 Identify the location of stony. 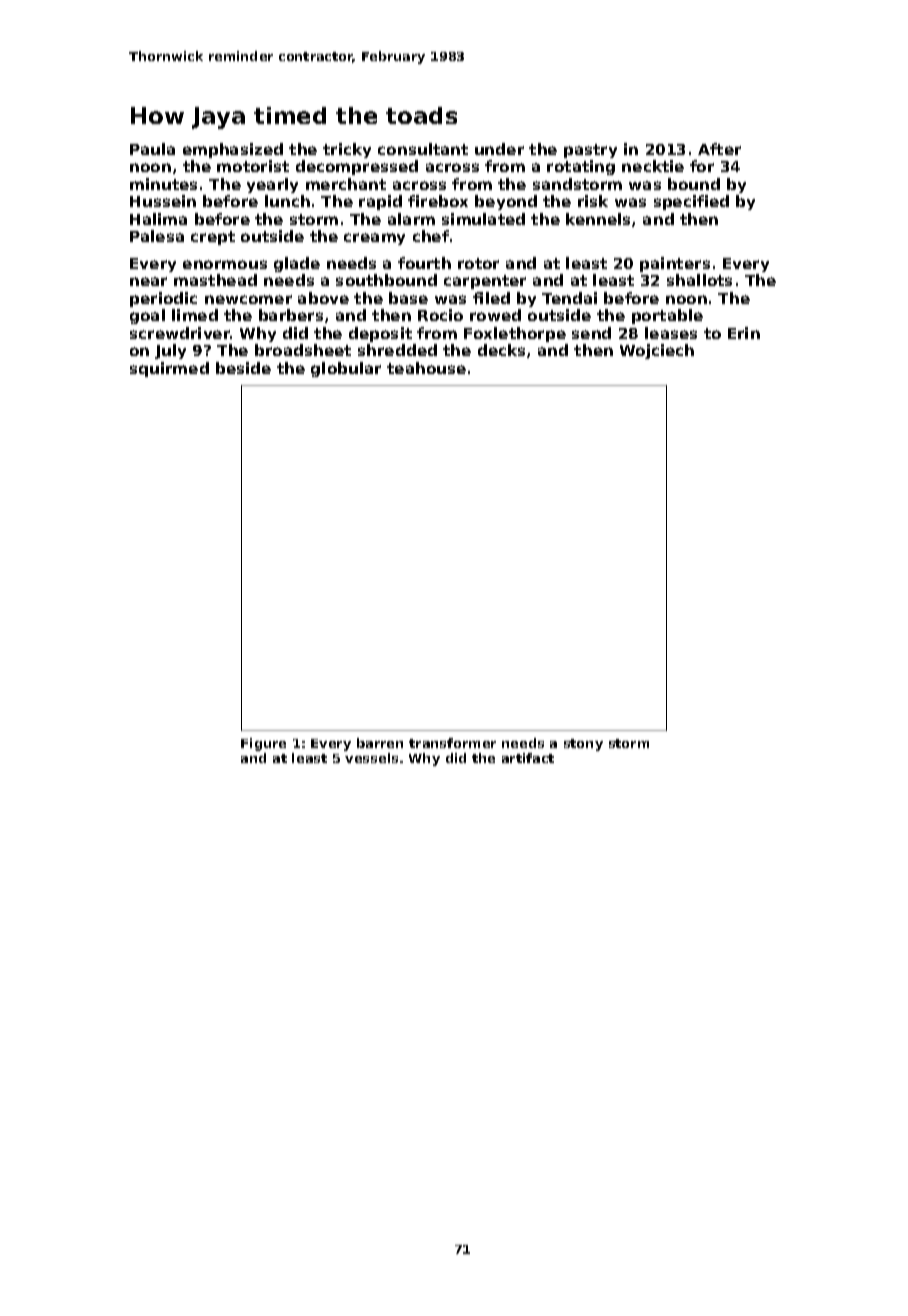
(583, 745).
